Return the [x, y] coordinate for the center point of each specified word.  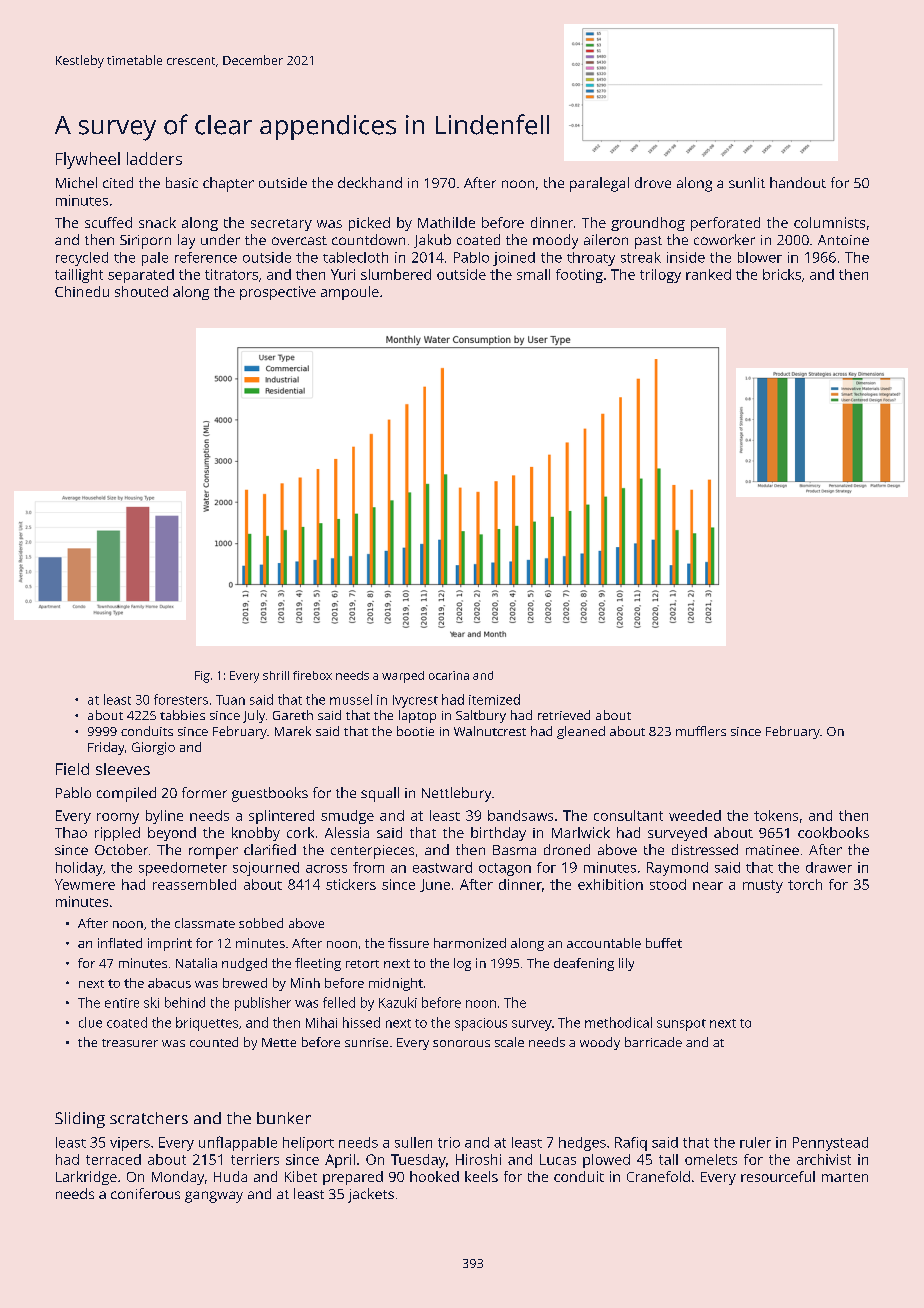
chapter [228, 184]
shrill [276, 675]
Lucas [558, 1159]
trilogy [660, 276]
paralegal [599, 184]
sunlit [747, 182]
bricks [782, 274]
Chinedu [82, 291]
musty [763, 886]
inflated [120, 943]
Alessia [347, 832]
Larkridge [86, 1178]
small [533, 274]
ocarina [449, 675]
